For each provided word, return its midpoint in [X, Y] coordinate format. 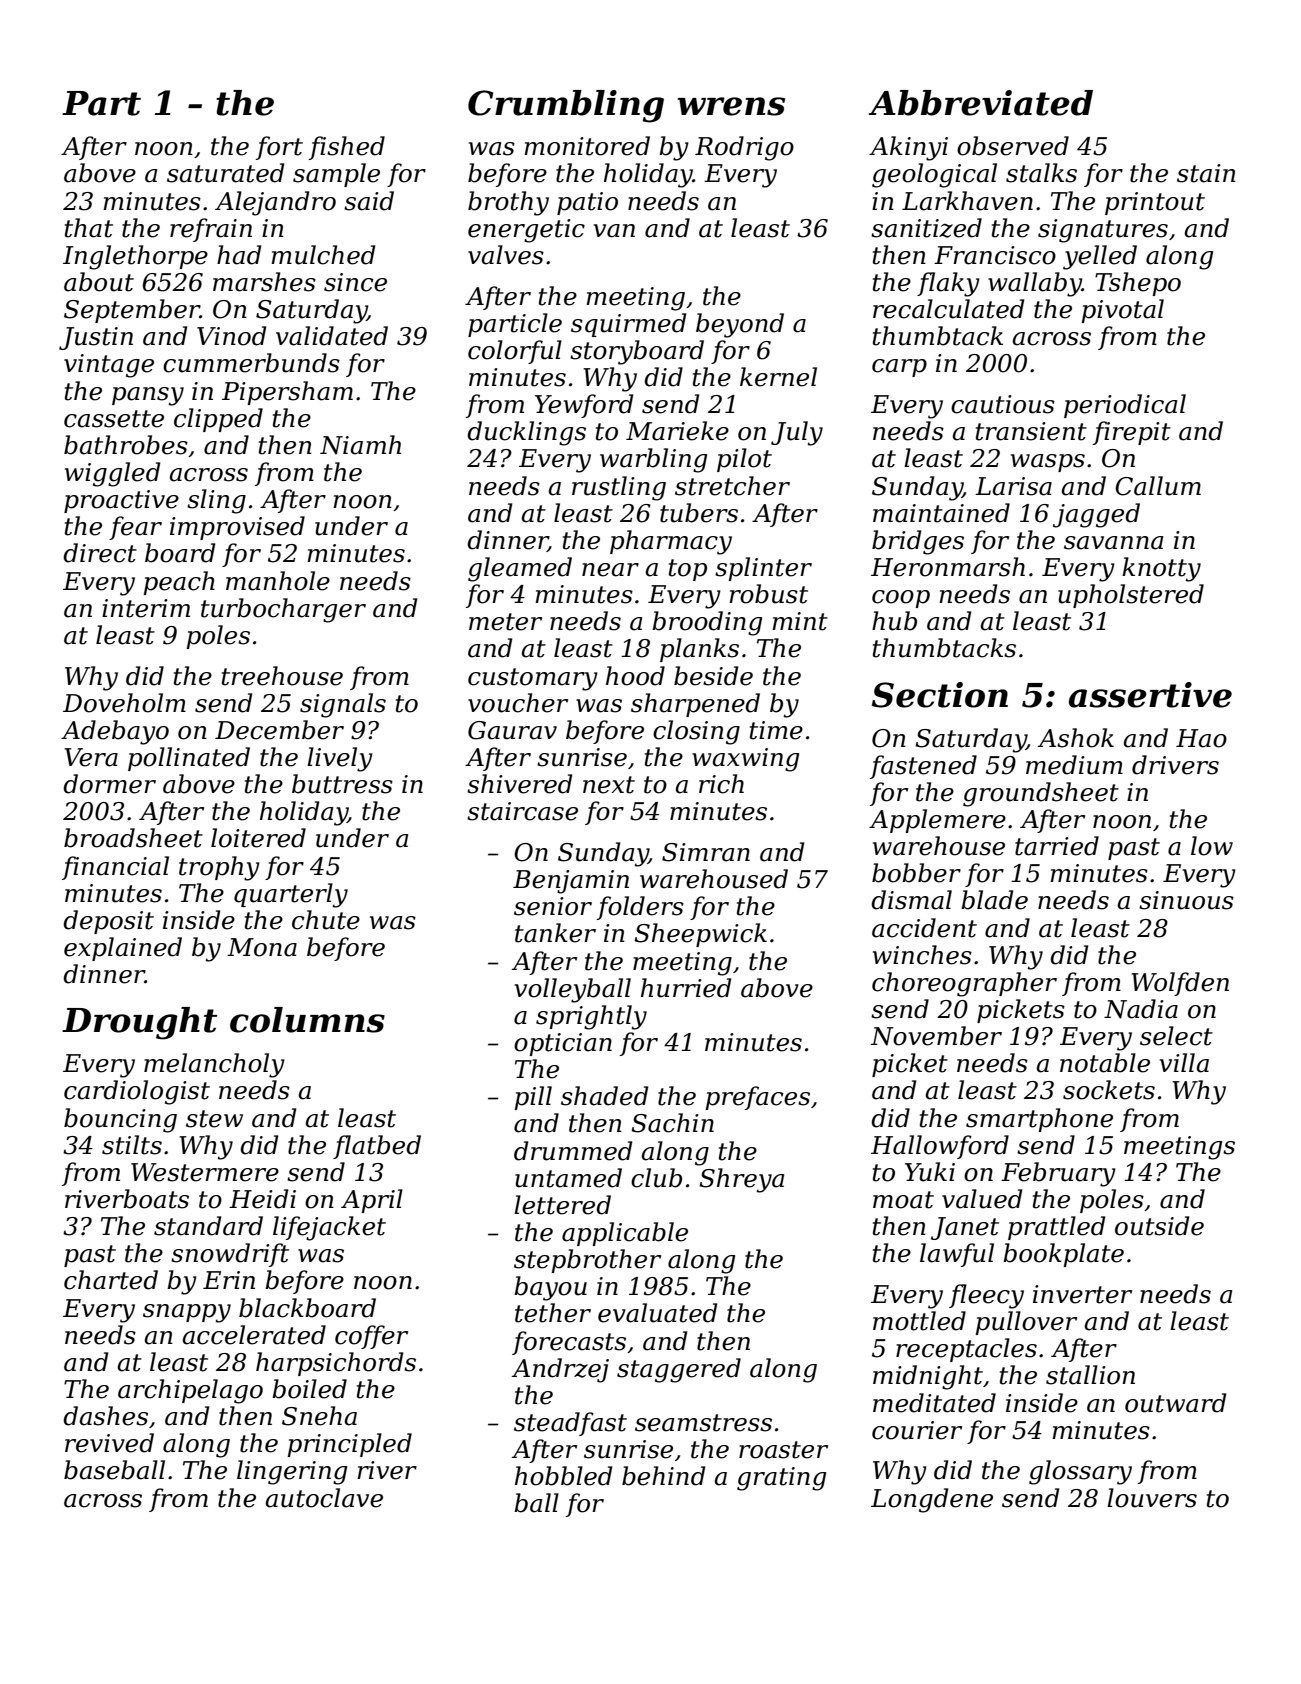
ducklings [526, 433]
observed [1013, 146]
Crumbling [566, 106]
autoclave [324, 1498]
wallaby [1035, 284]
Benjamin [571, 882]
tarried [1057, 846]
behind [663, 1476]
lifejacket [329, 1228]
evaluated [657, 1313]
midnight [928, 1377]
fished [347, 148]
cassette [114, 419]
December [279, 730]
